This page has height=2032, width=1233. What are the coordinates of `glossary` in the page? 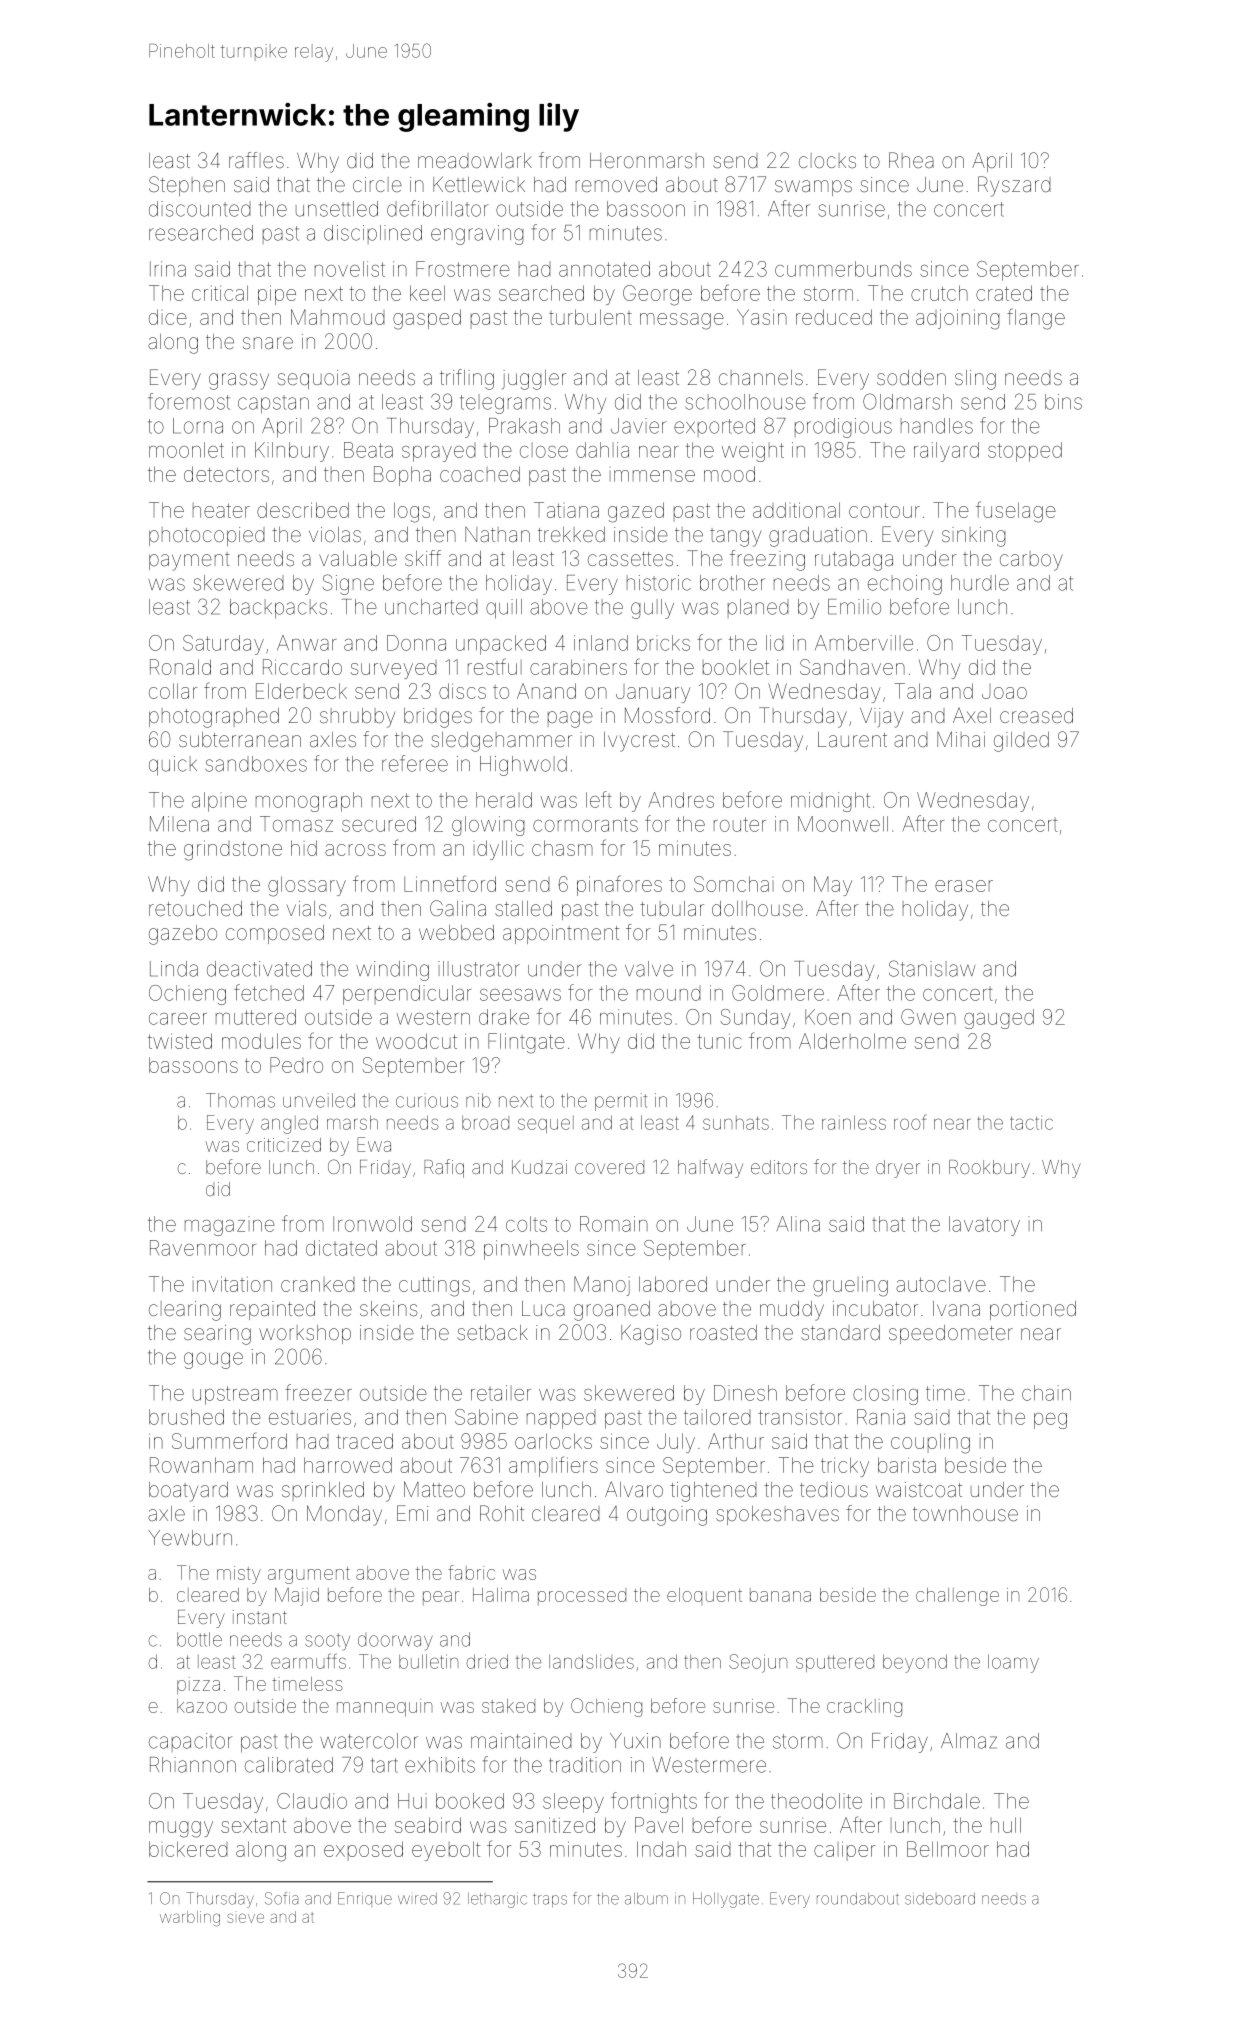 It's located at (307, 886).
